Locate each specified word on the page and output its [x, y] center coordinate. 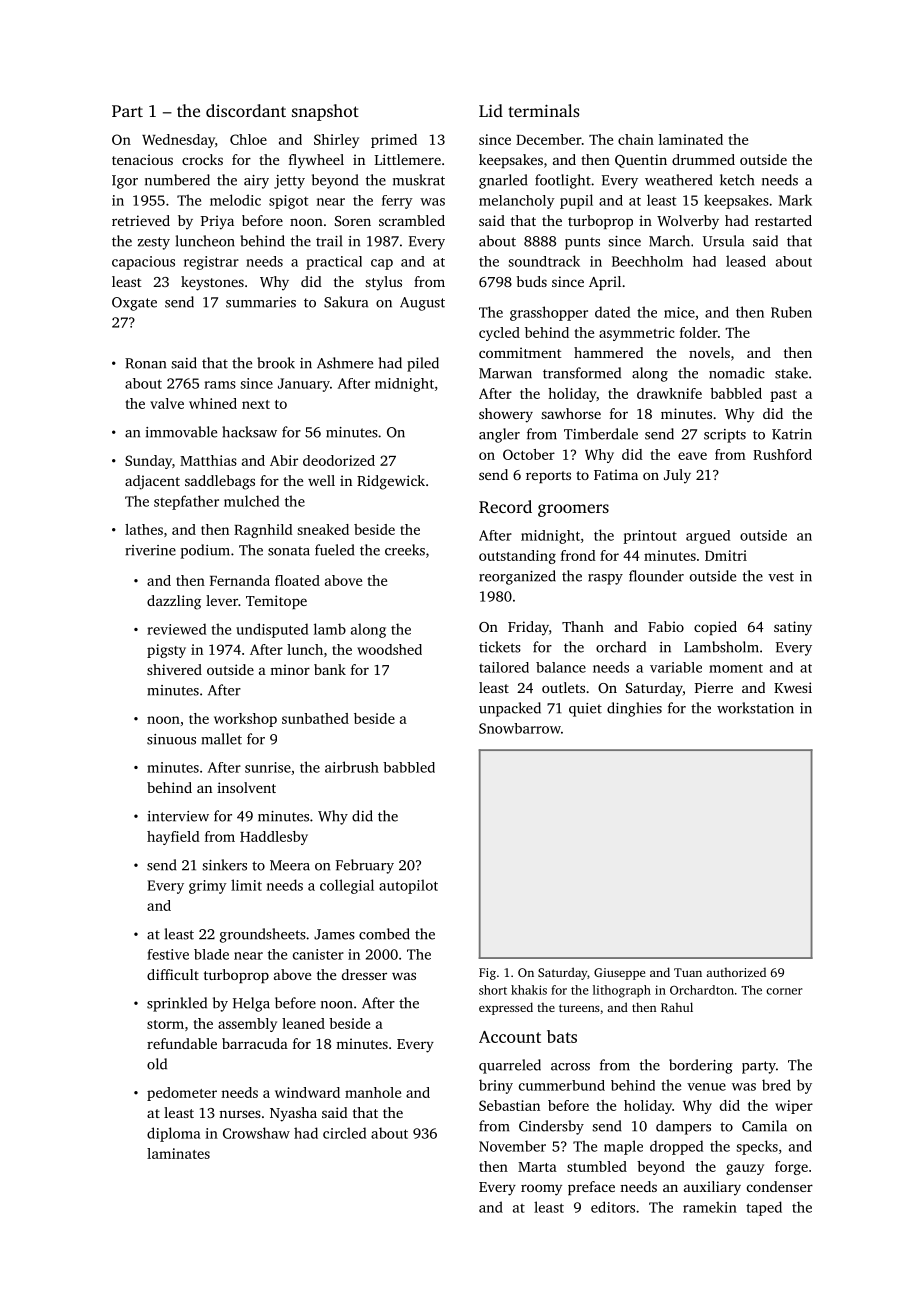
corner [784, 991]
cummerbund [562, 1085]
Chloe [248, 139]
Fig [487, 974]
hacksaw [249, 432]
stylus [383, 283]
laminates [178, 1153]
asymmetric [636, 334]
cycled [499, 334]
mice [679, 312]
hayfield [173, 838]
